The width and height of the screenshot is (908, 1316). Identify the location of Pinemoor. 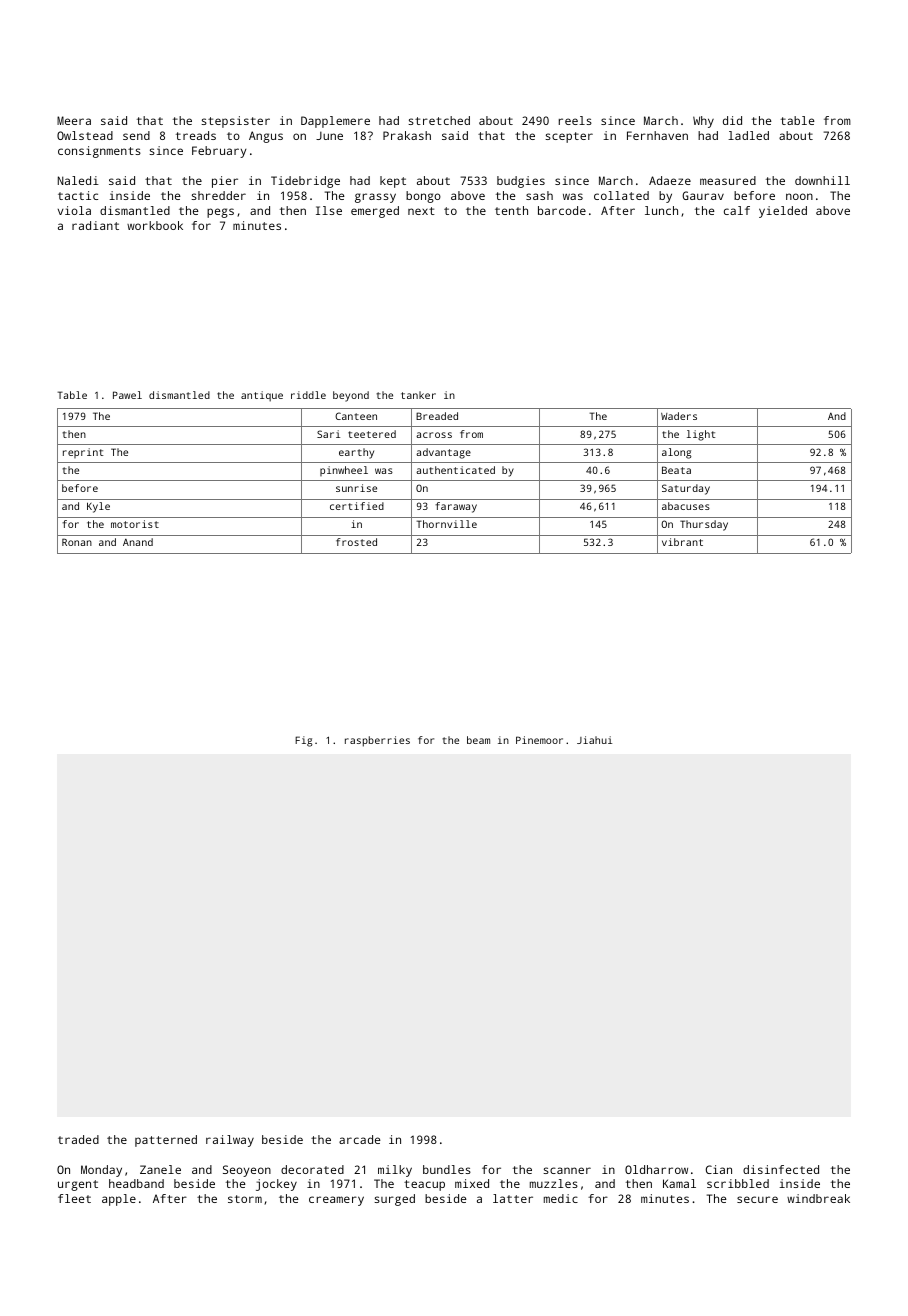
(539, 740).
